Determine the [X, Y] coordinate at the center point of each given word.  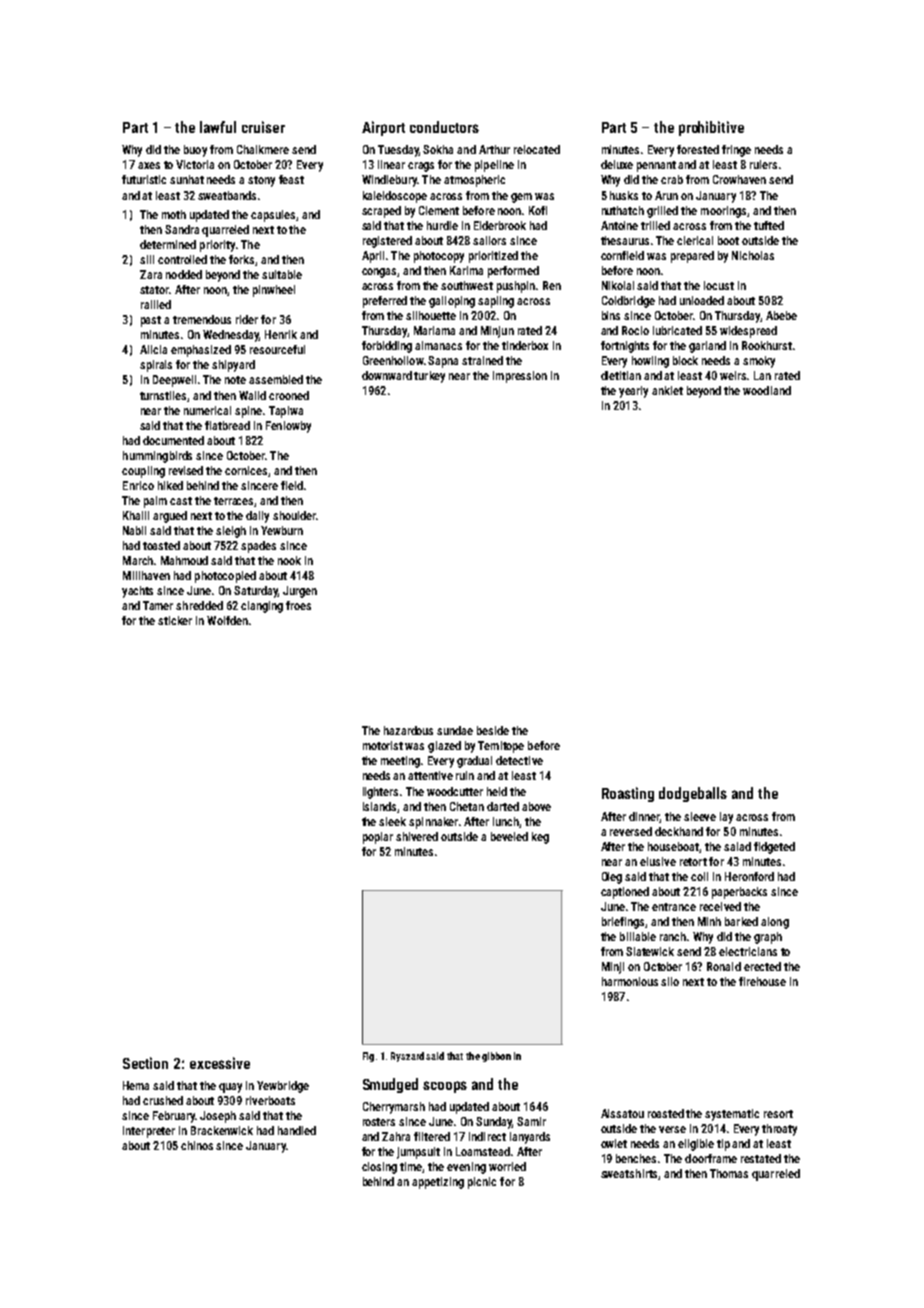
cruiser [263, 127]
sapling [496, 302]
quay [230, 1088]
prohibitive [711, 128]
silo [670, 981]
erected [762, 966]
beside [493, 730]
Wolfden [227, 620]
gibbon [496, 1057]
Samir [531, 1121]
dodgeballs [693, 794]
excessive [220, 1063]
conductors [444, 127]
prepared [692, 257]
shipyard [233, 366]
